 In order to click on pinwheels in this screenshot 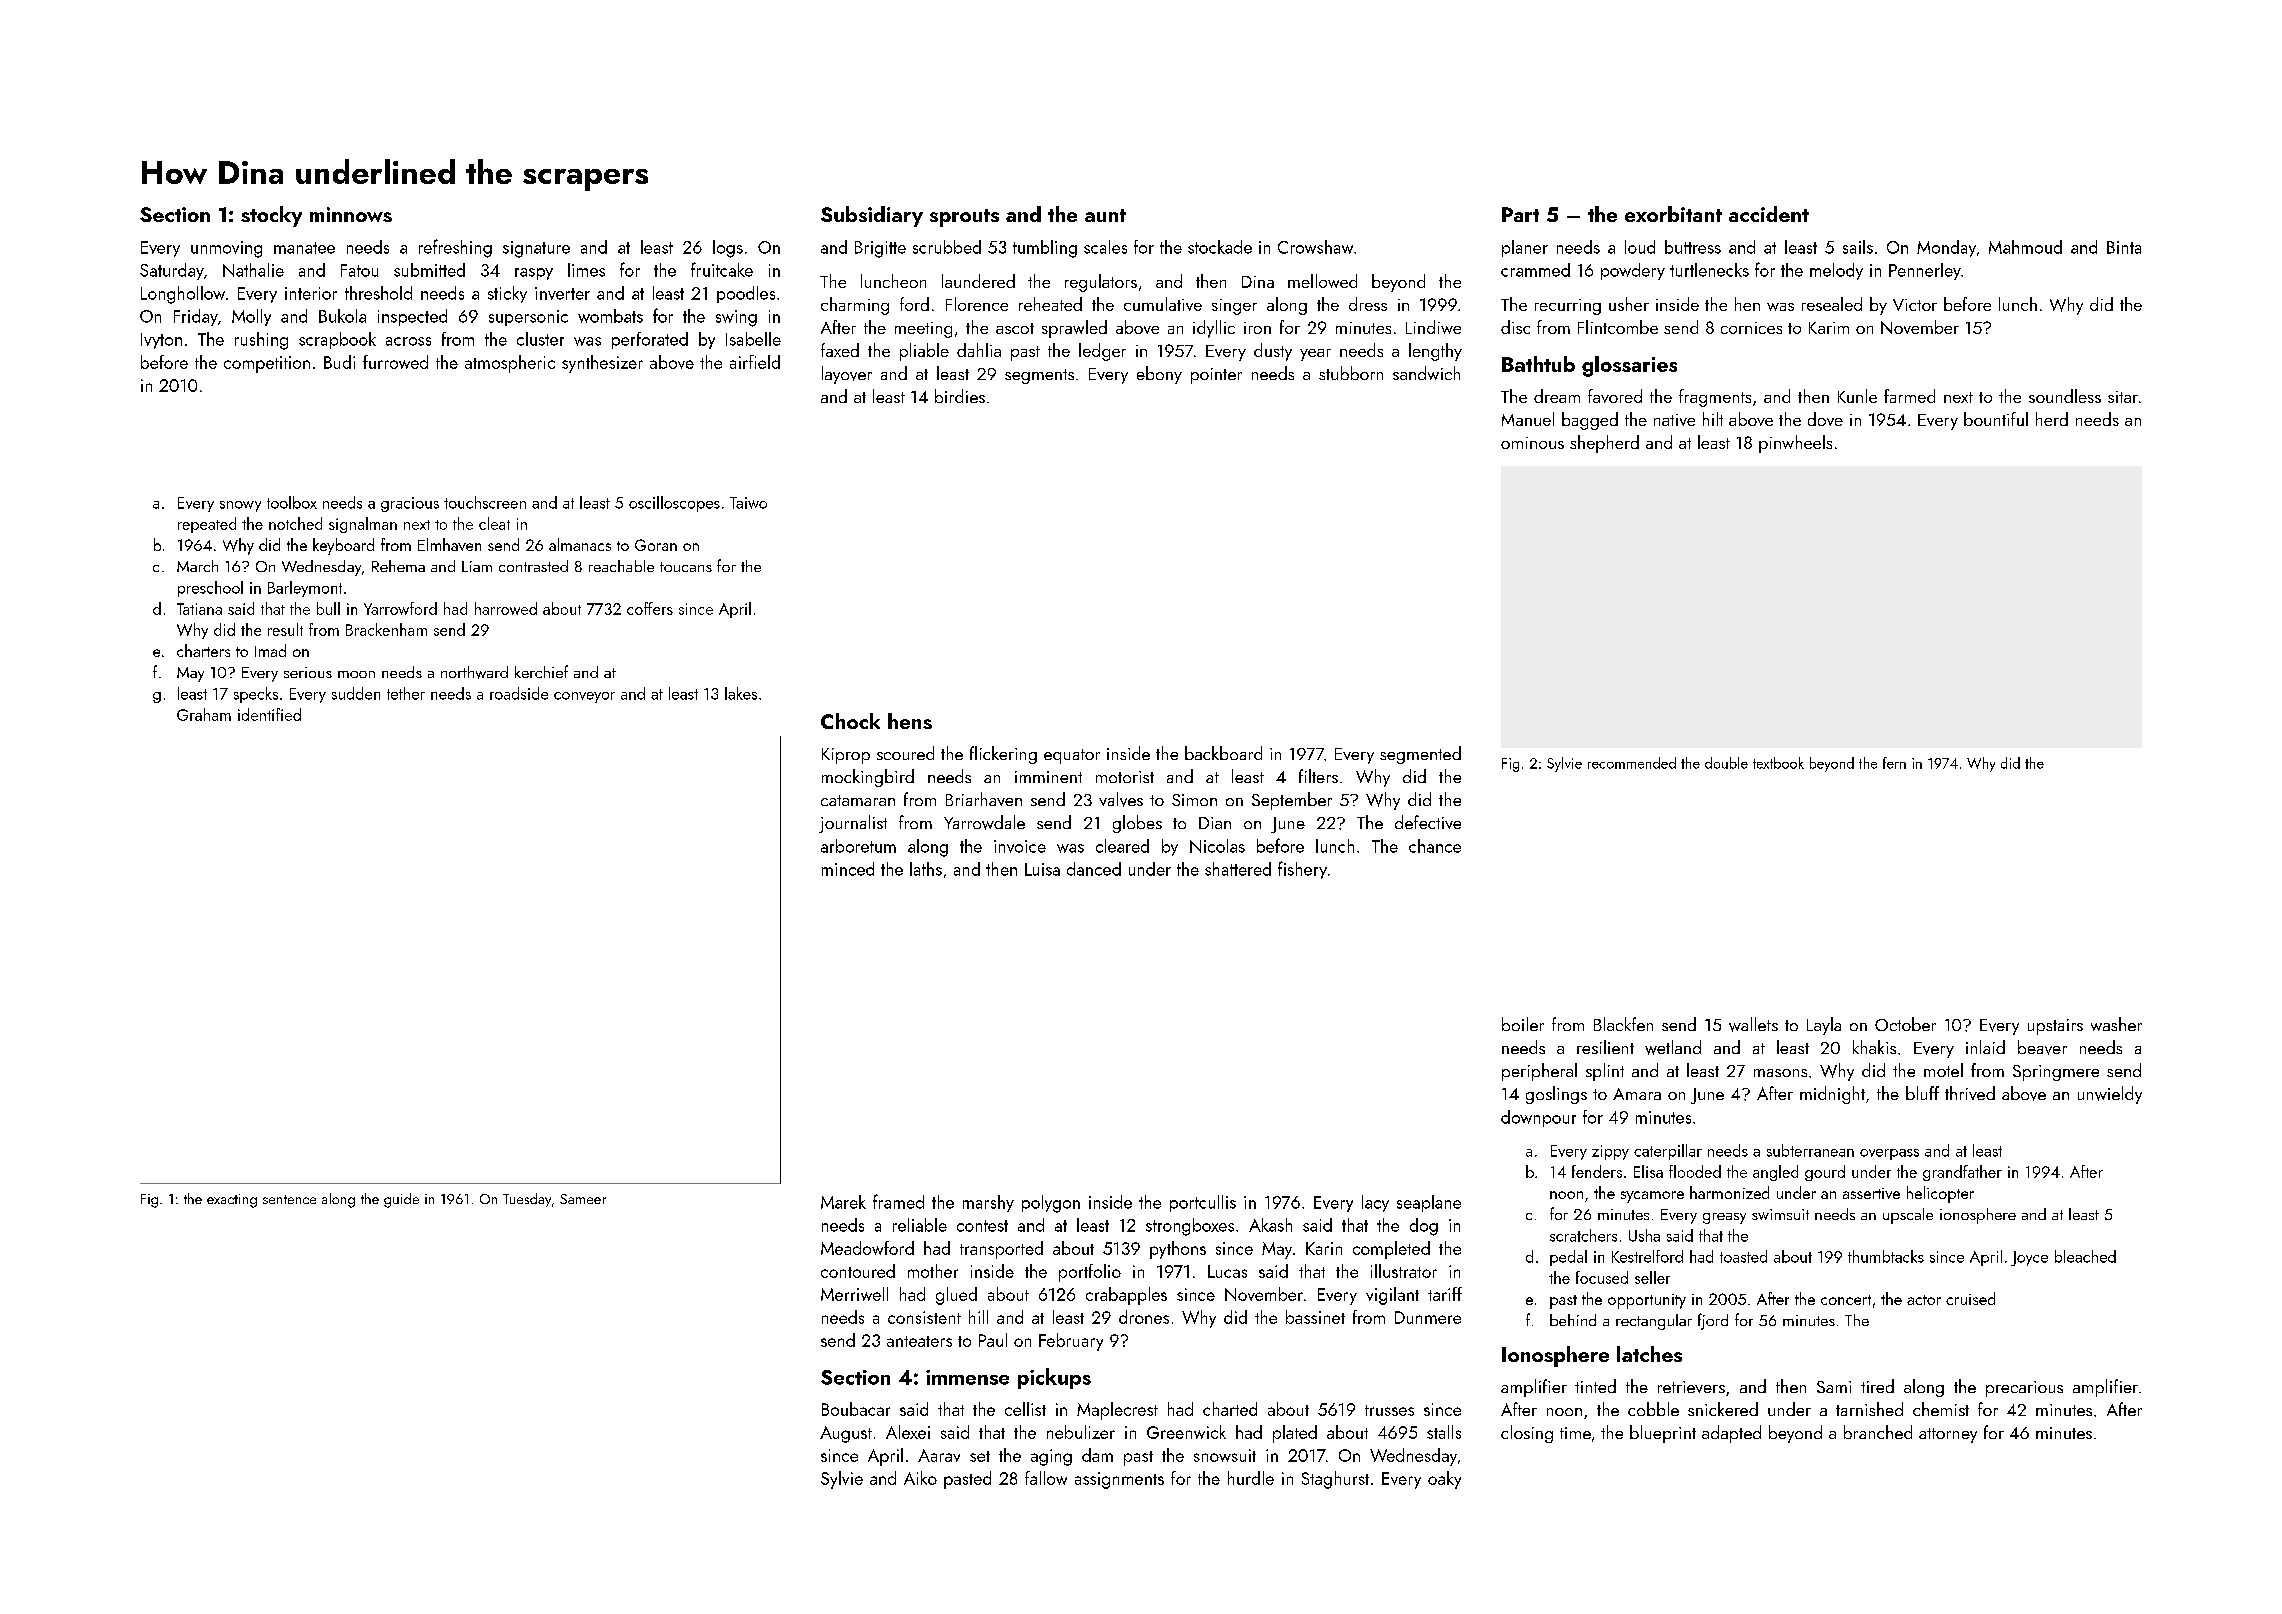, I will do `click(1795, 444)`.
